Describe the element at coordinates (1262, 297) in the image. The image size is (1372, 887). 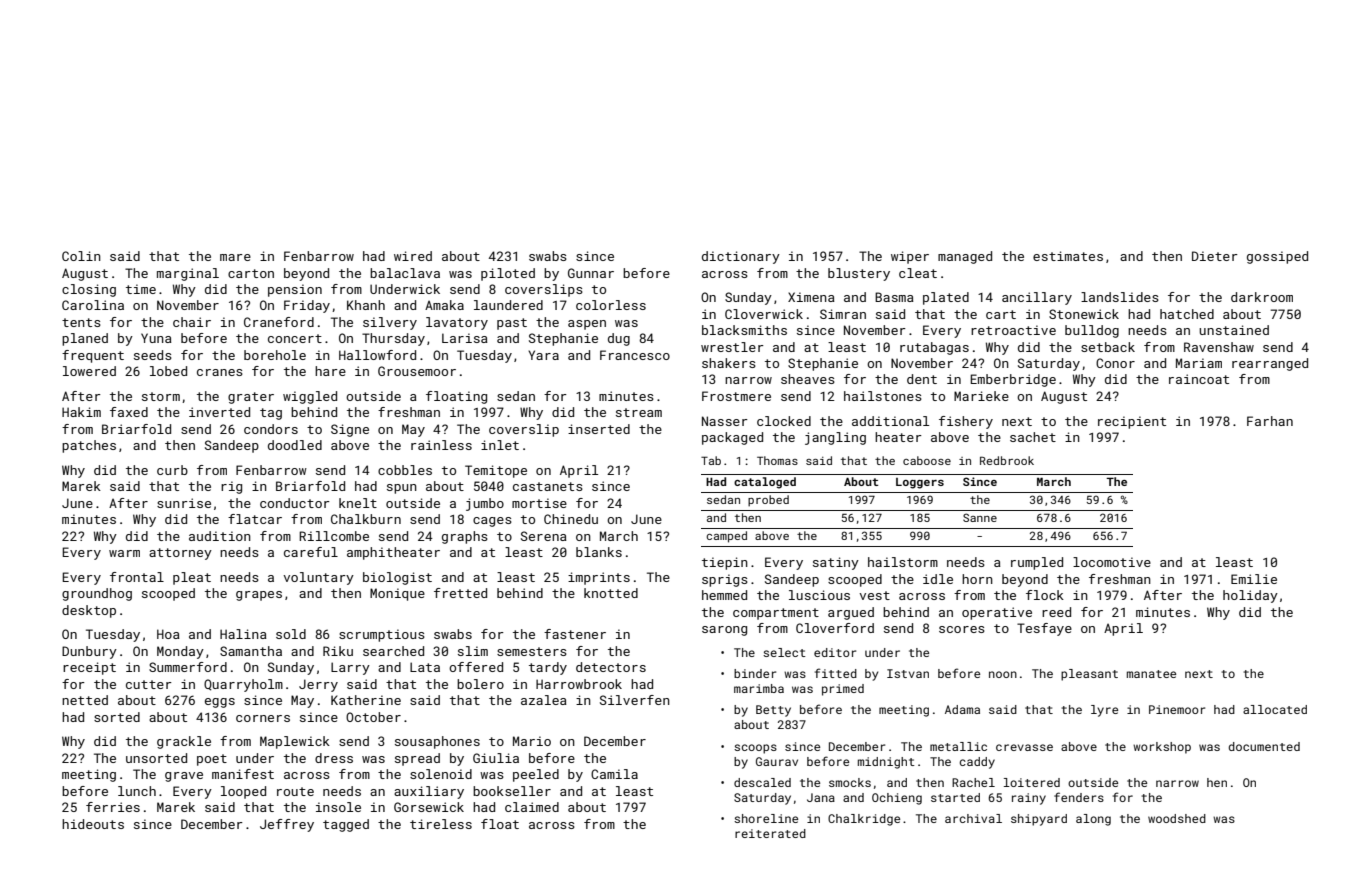
I see `darkroom` at that location.
